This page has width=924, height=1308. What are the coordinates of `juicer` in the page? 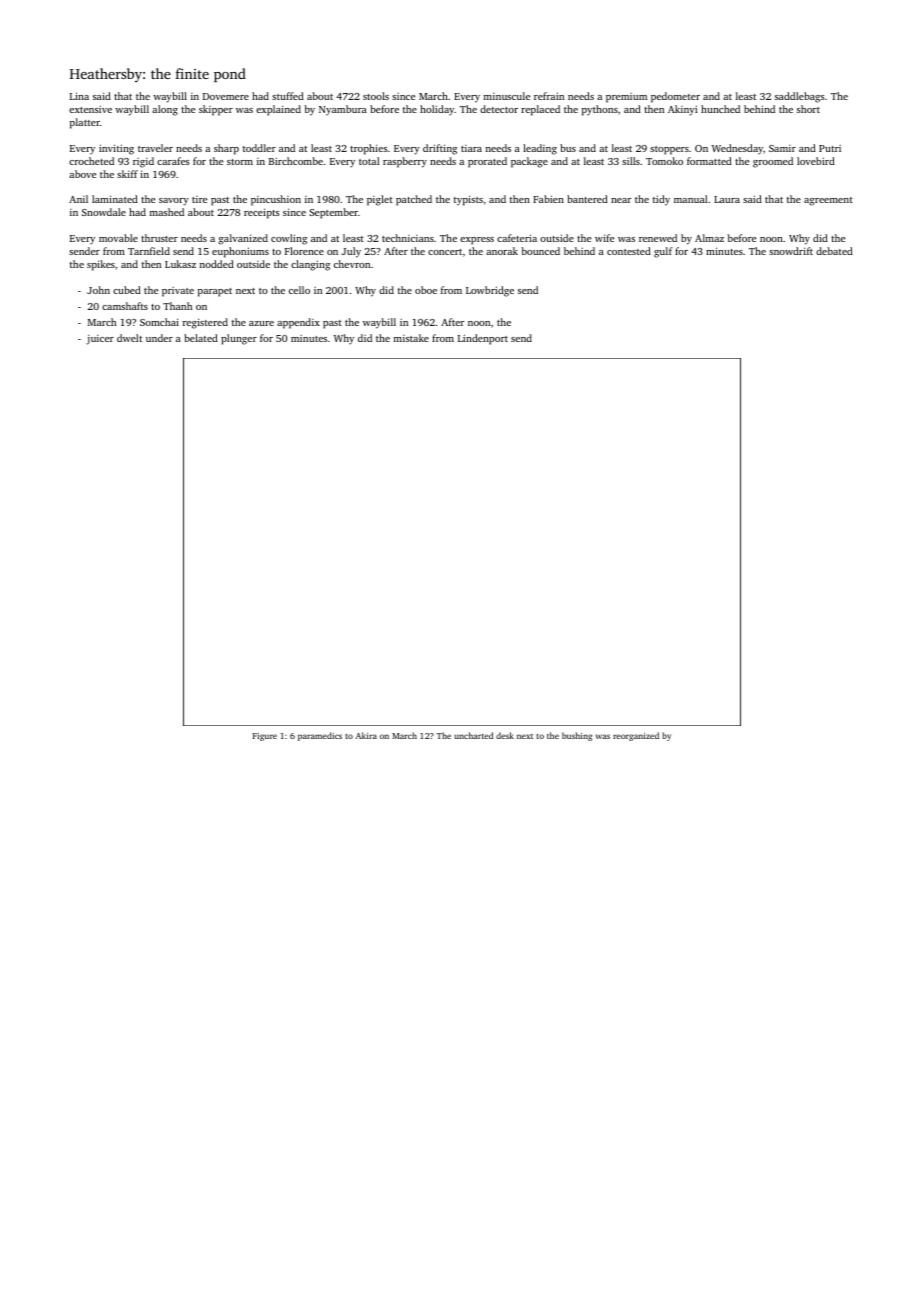 It's located at (100, 340).
